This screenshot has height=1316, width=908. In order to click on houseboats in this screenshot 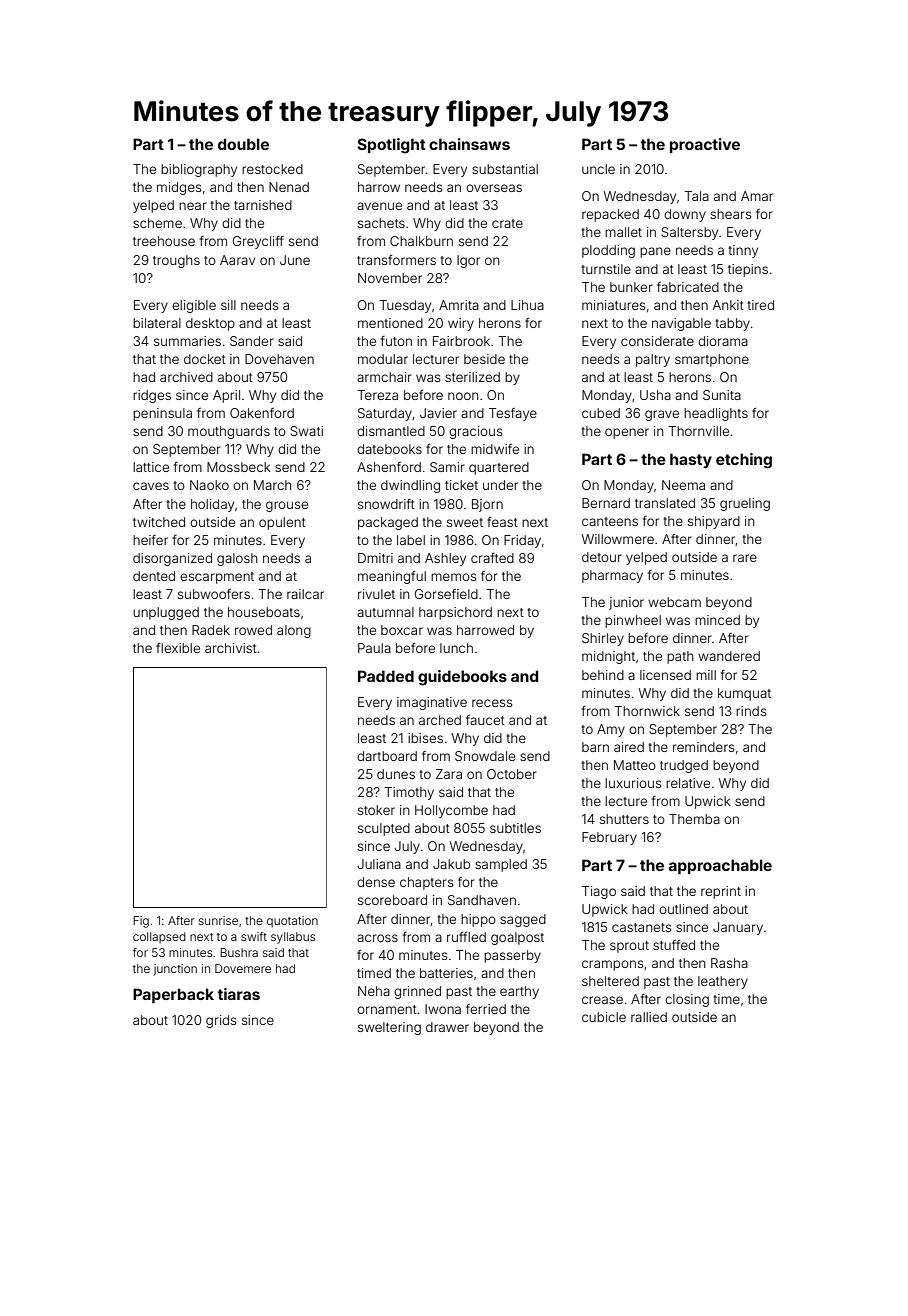, I will do `click(264, 612)`.
